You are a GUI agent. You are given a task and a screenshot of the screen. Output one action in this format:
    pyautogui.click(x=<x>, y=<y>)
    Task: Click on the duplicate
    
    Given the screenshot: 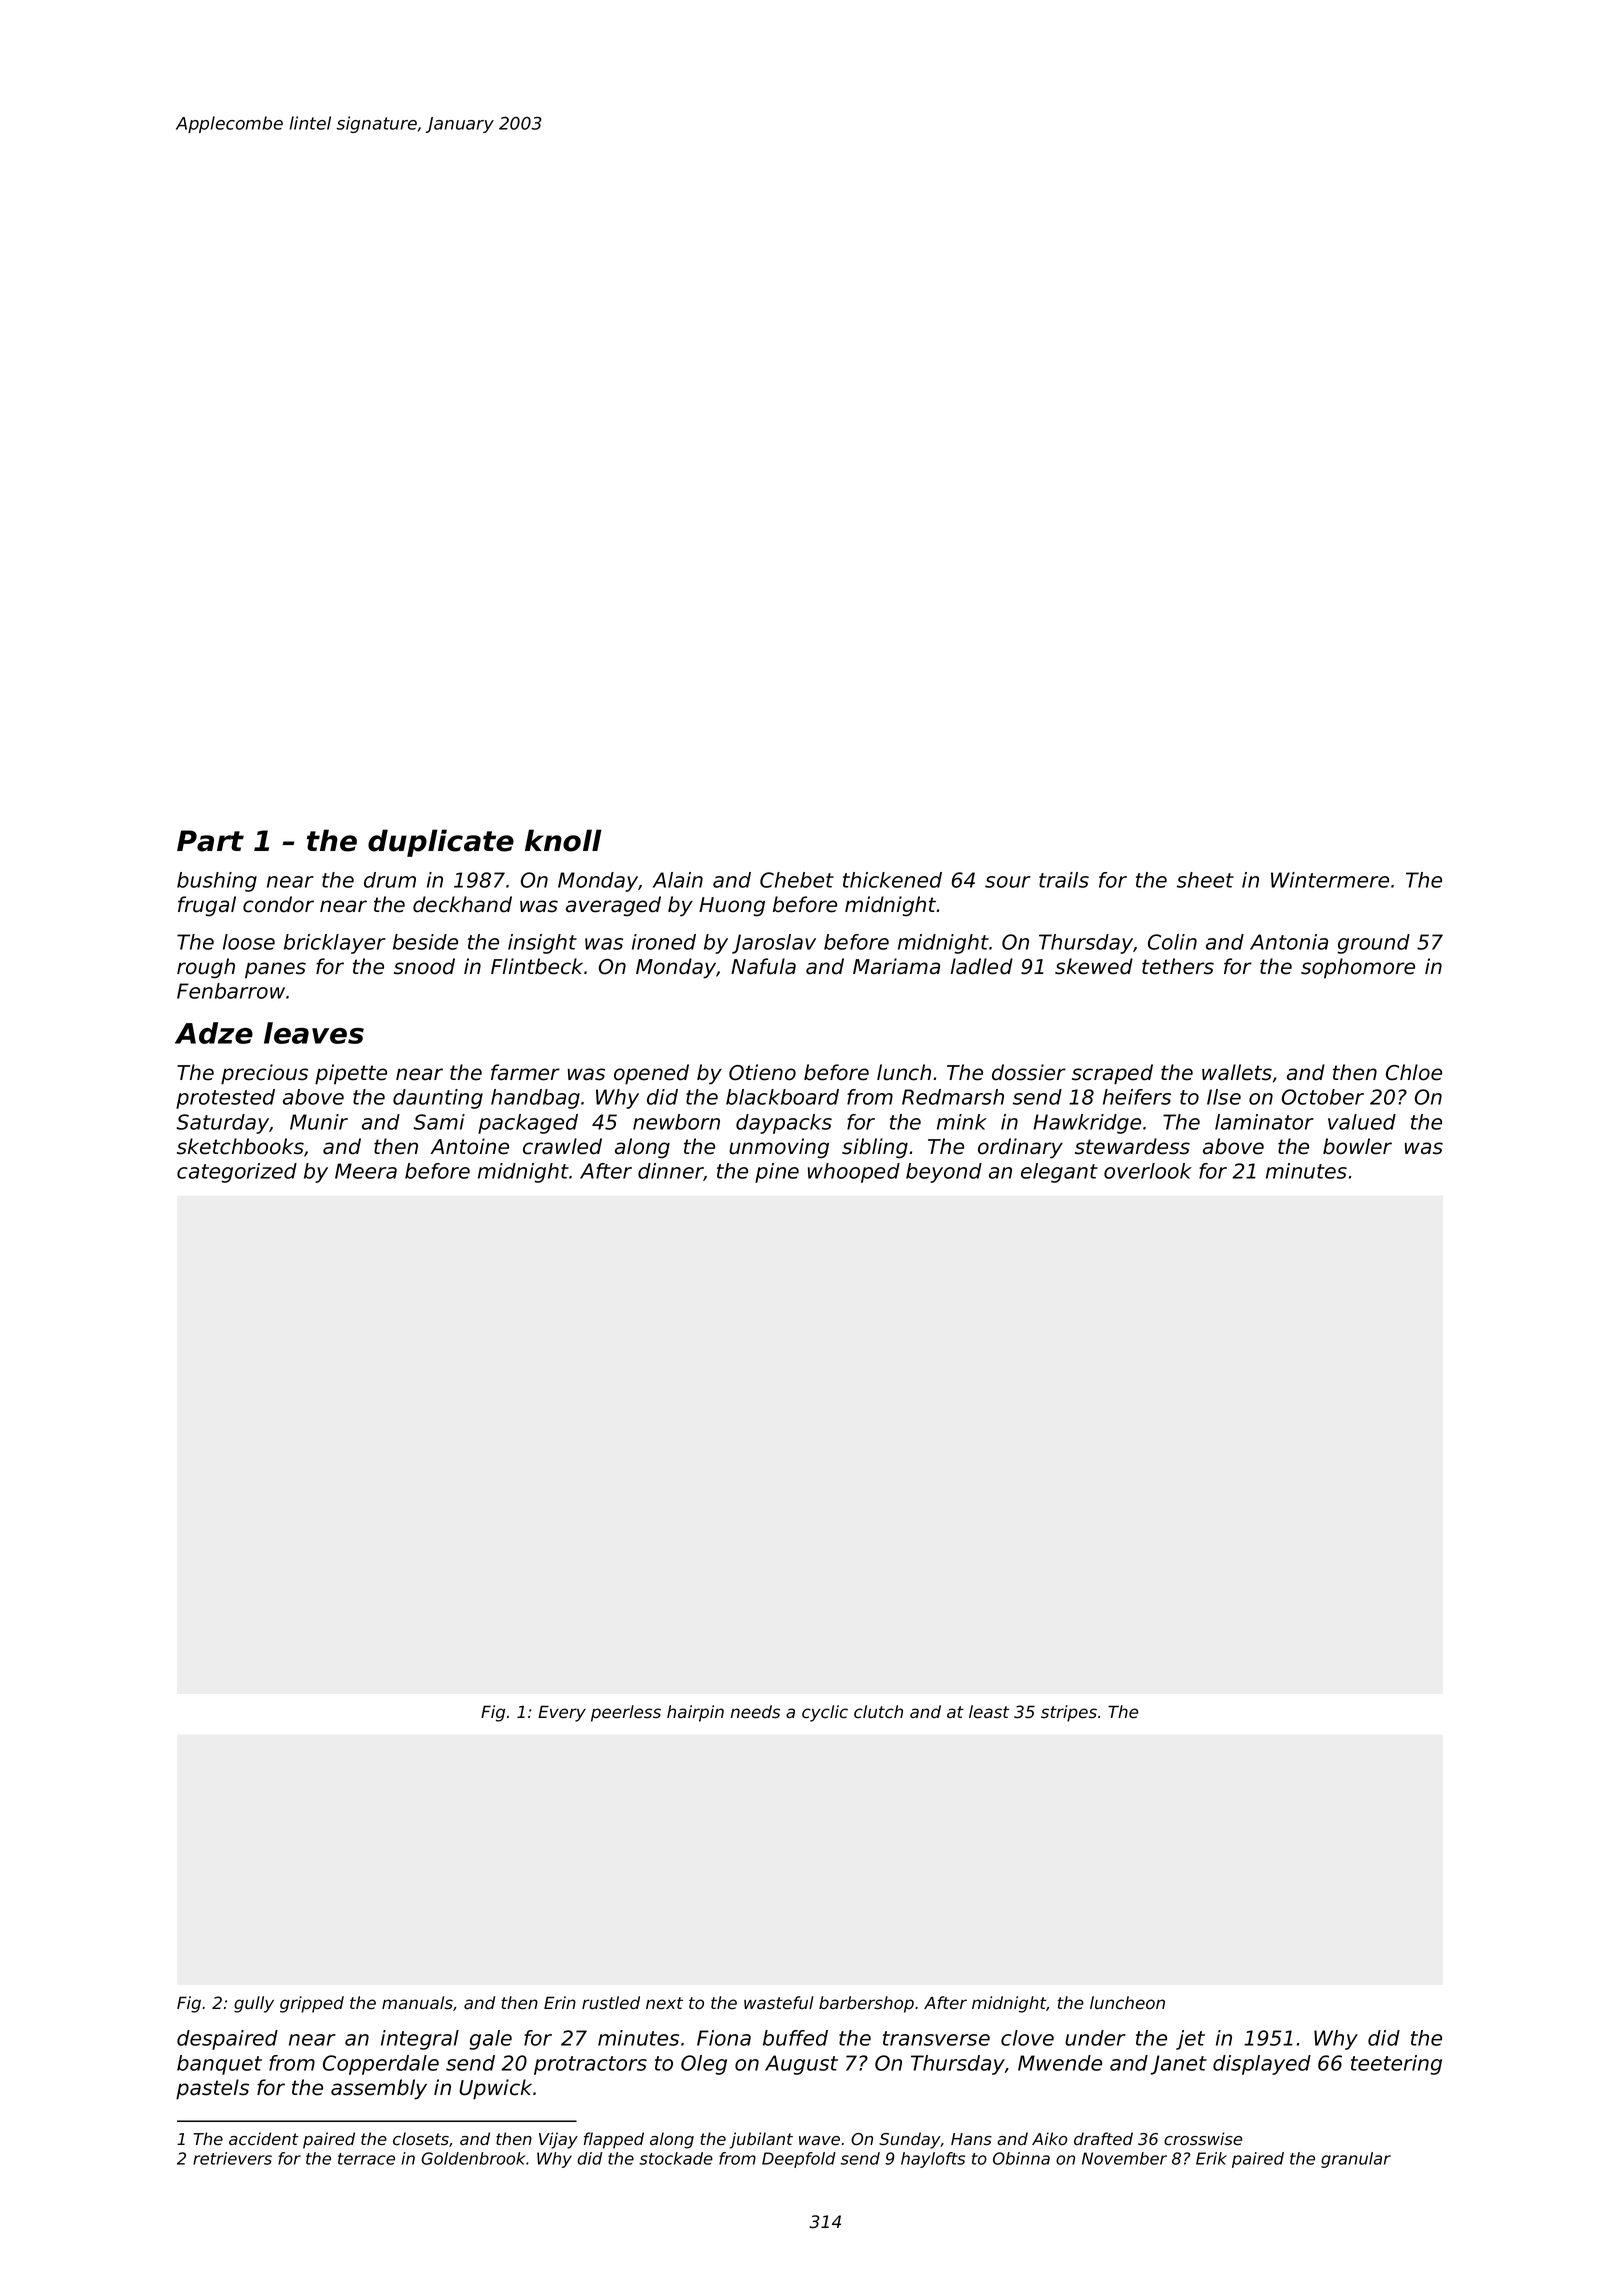 What is the action you would take?
    pyautogui.click(x=441, y=843)
